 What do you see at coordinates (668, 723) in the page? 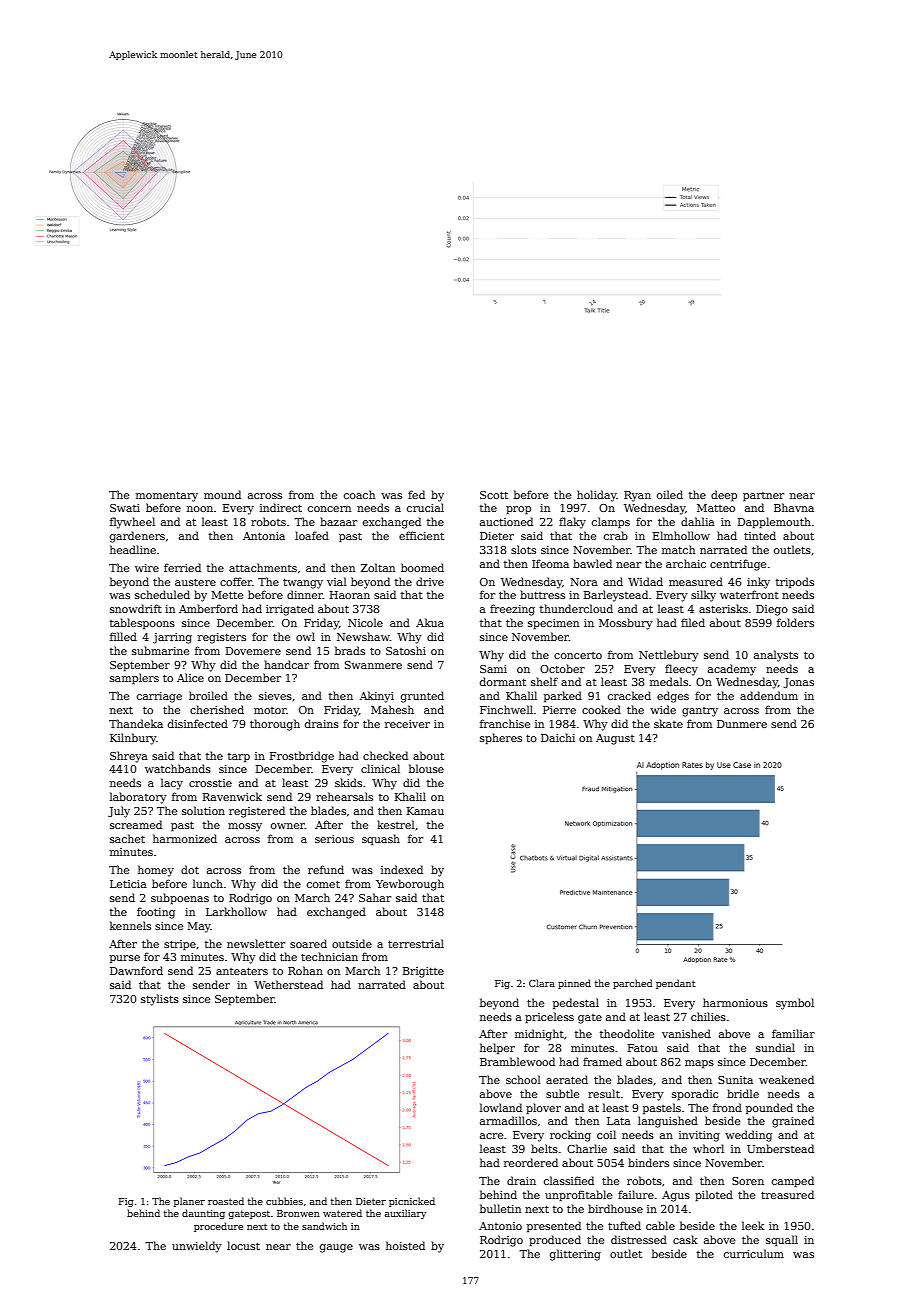
I see `skate` at bounding box center [668, 723].
